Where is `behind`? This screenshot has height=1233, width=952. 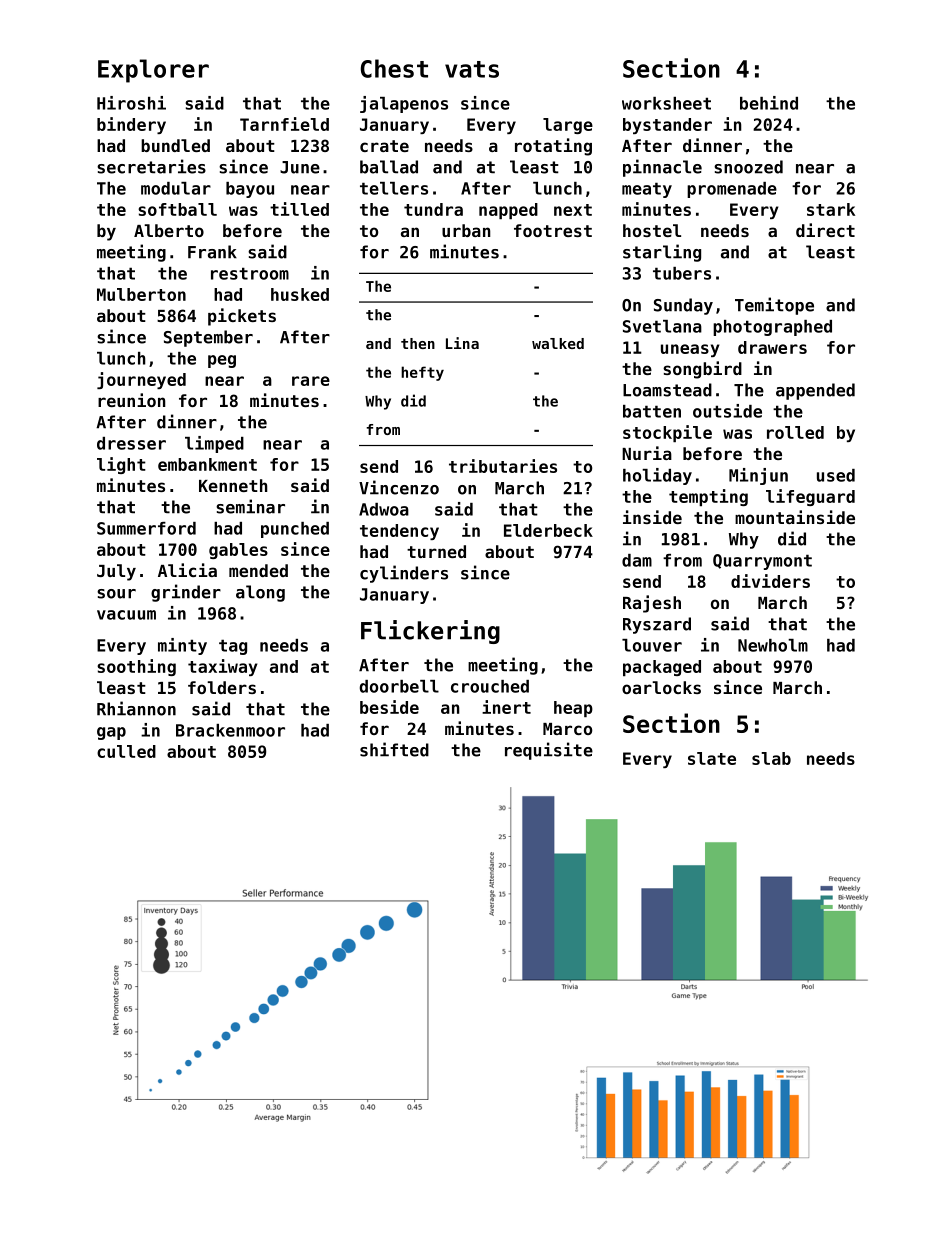 behind is located at coordinates (769, 103).
